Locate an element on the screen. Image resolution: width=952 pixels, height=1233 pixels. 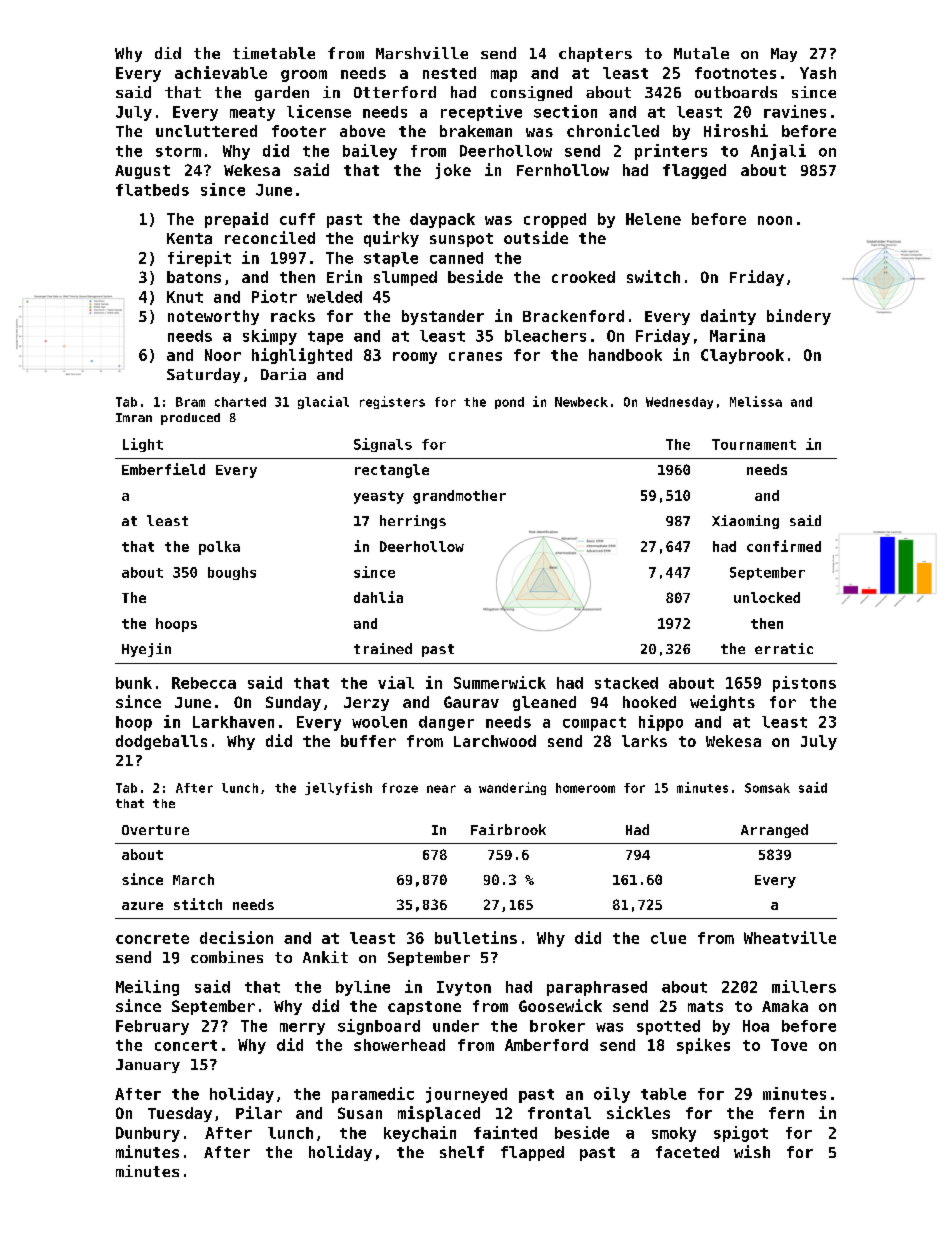
bulletins is located at coordinates (476, 937).
